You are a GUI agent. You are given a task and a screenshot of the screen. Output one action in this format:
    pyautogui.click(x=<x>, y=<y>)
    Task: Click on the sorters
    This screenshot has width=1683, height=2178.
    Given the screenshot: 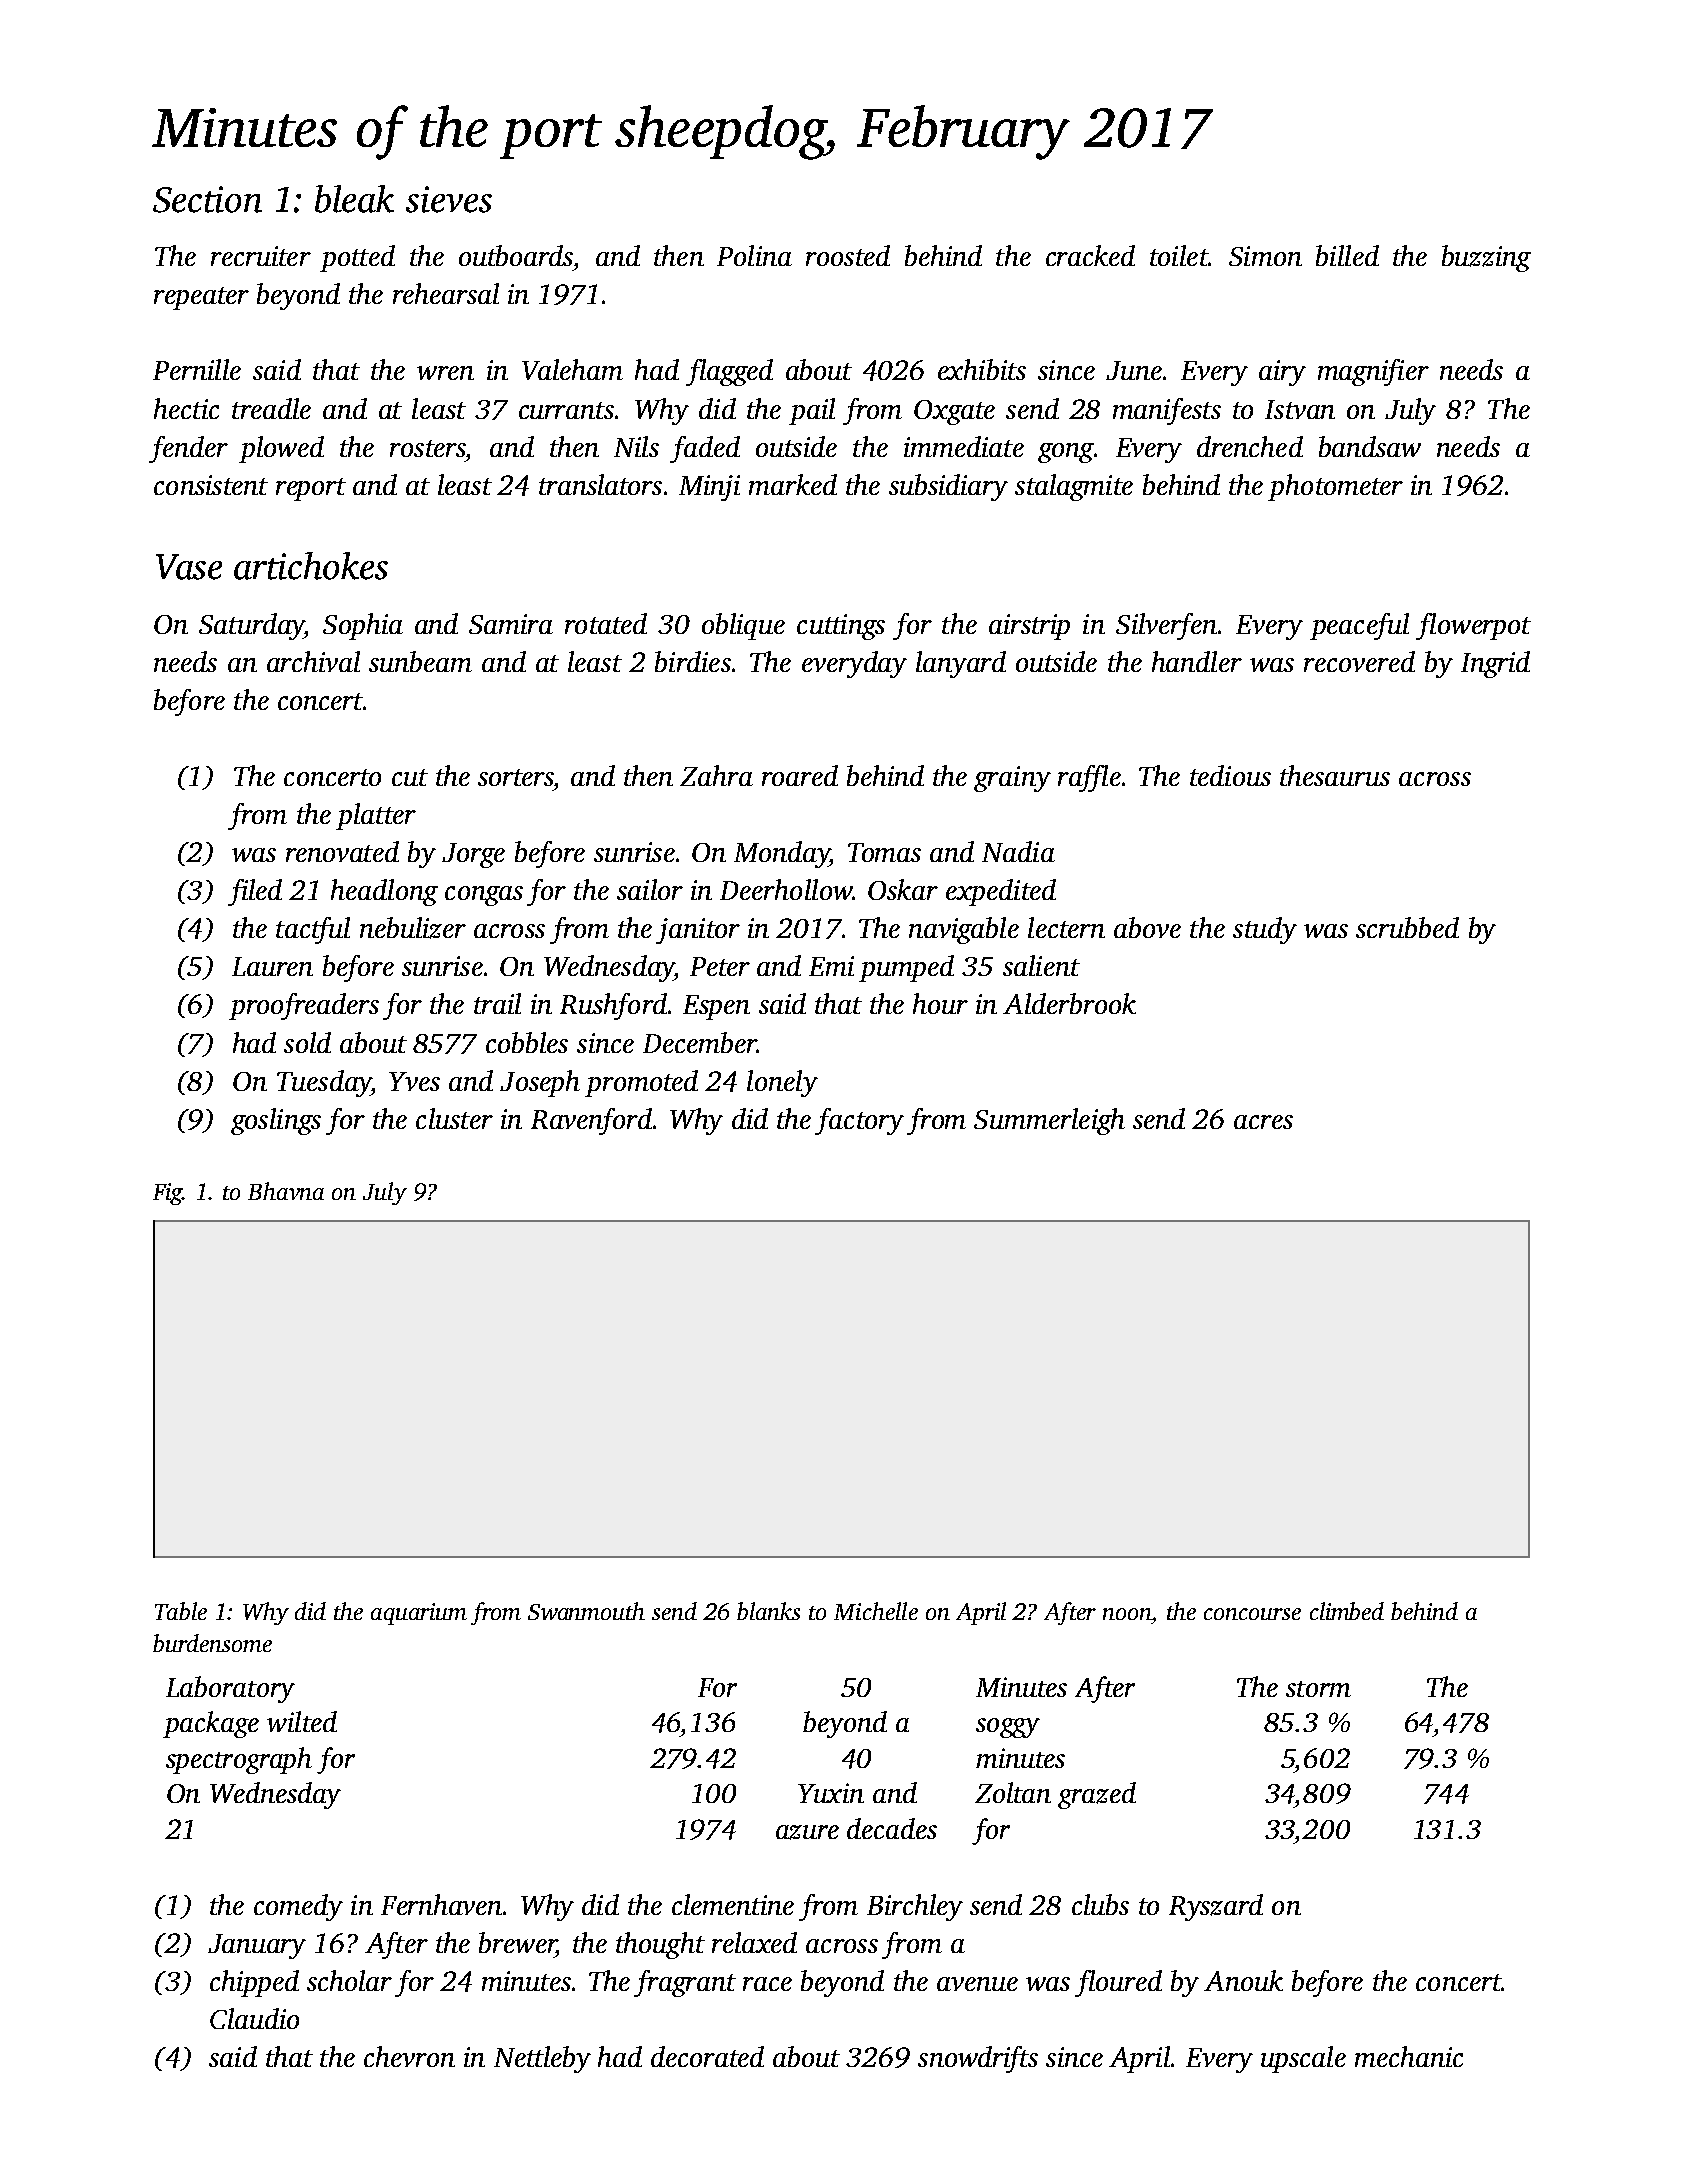 What is the action you would take?
    pyautogui.click(x=516, y=777)
